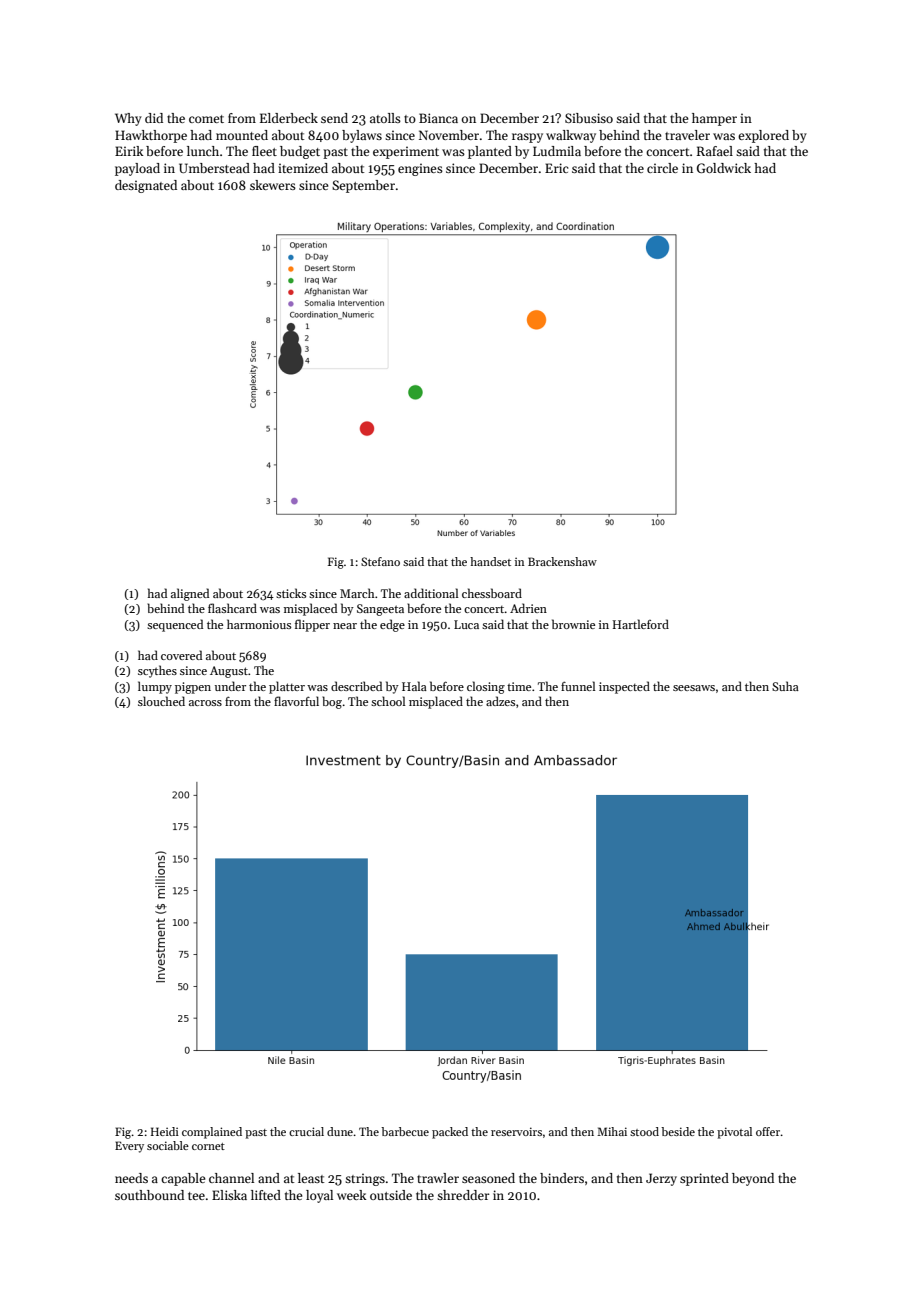  Describe the element at coordinates (714, 119) in the page. I see `hamper` at that location.
